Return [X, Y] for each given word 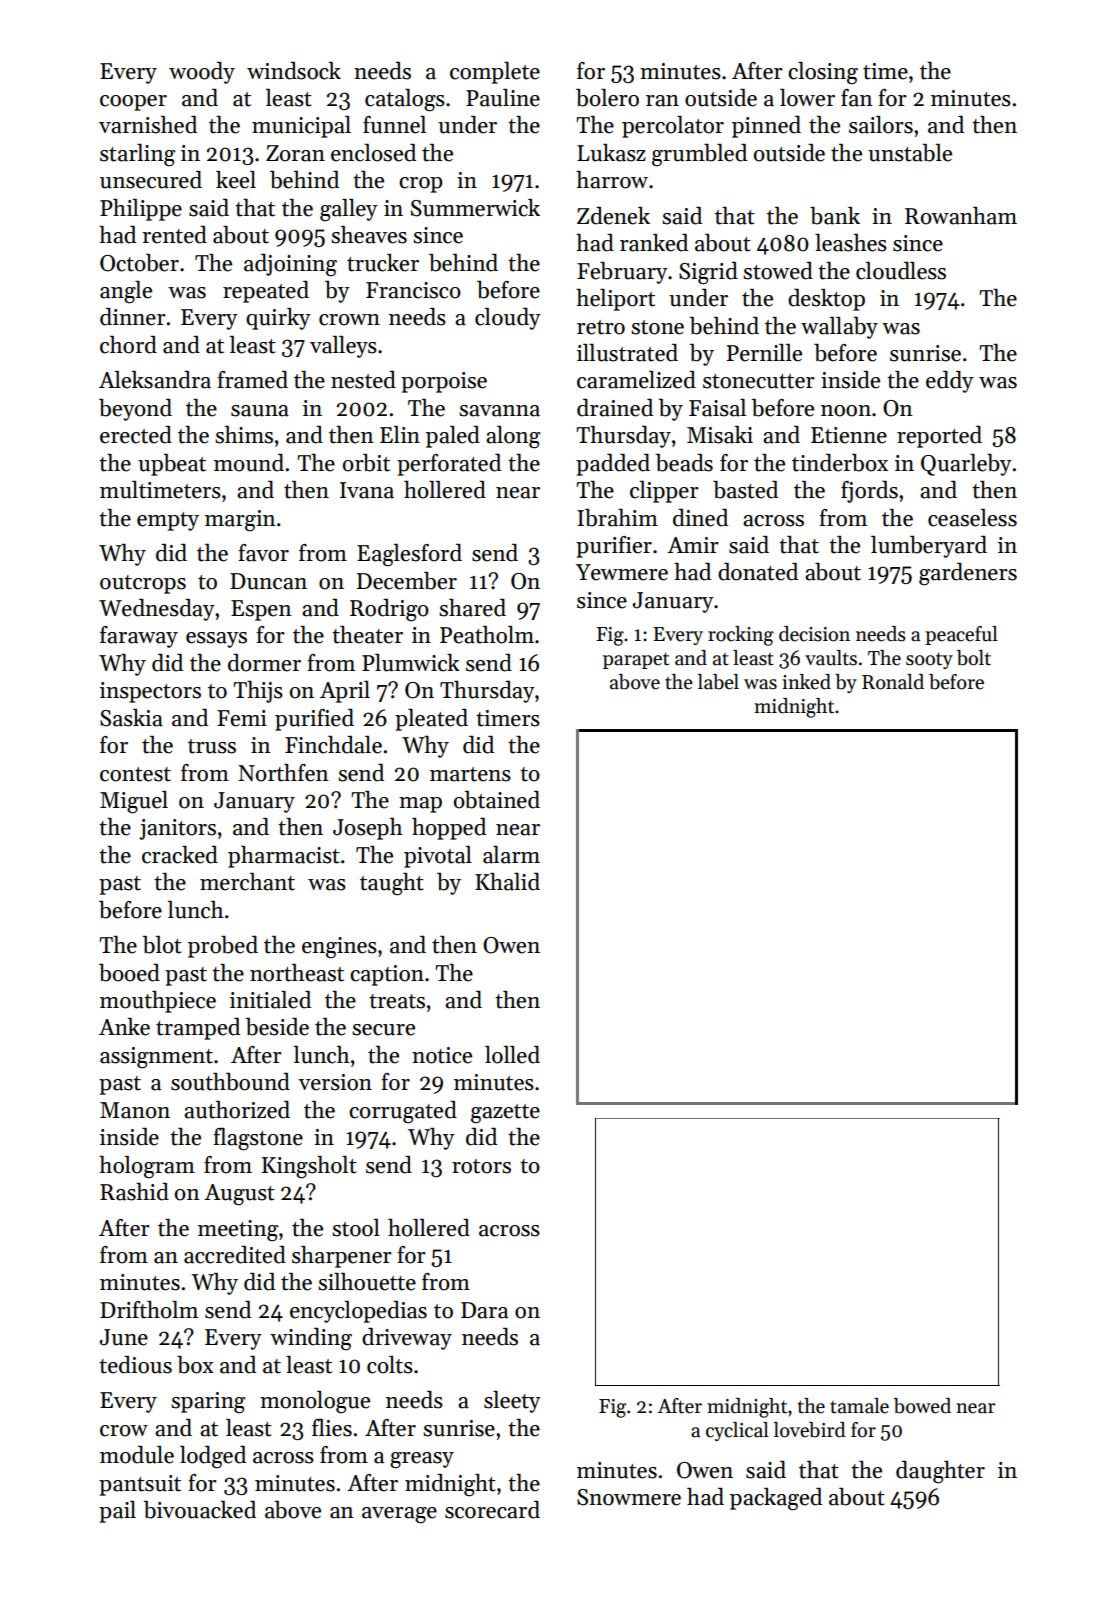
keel [236, 180]
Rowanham [961, 216]
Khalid [507, 882]
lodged [213, 1457]
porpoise [444, 382]
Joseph [368, 829]
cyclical [737, 1431]
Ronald [893, 682]
